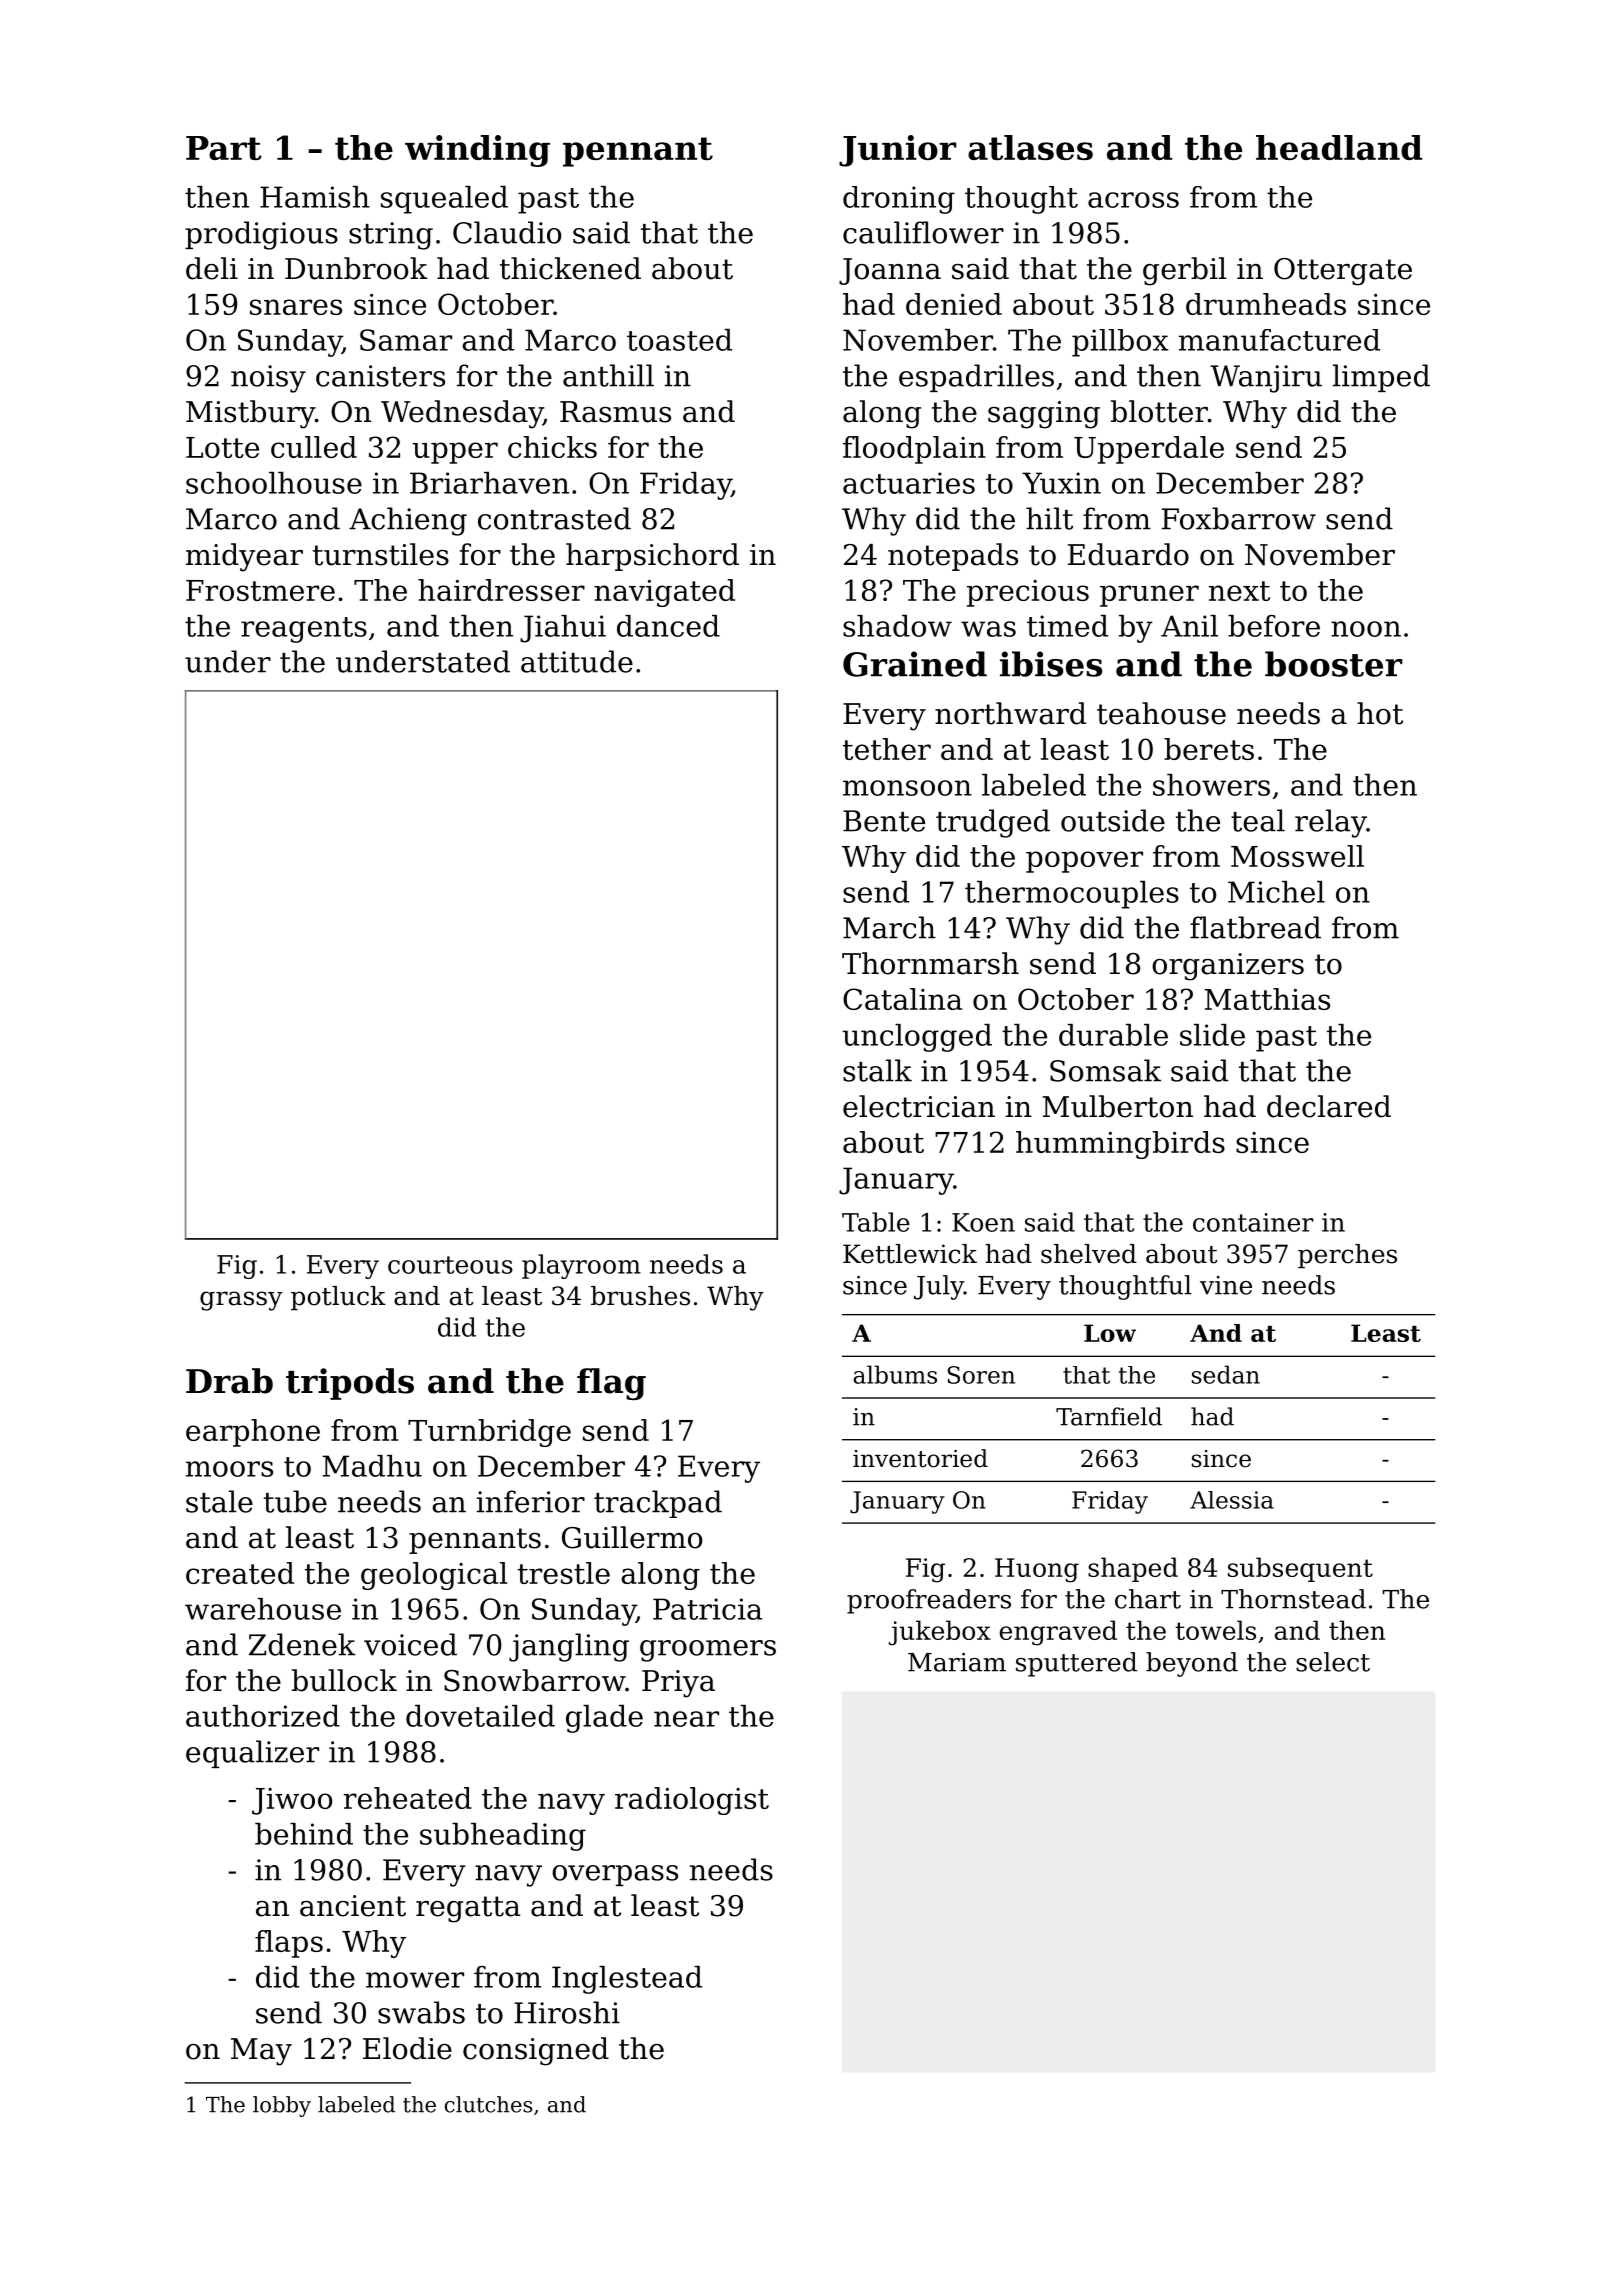  Describe the element at coordinates (1293, 1599) in the document. I see `Thornstead` at that location.
